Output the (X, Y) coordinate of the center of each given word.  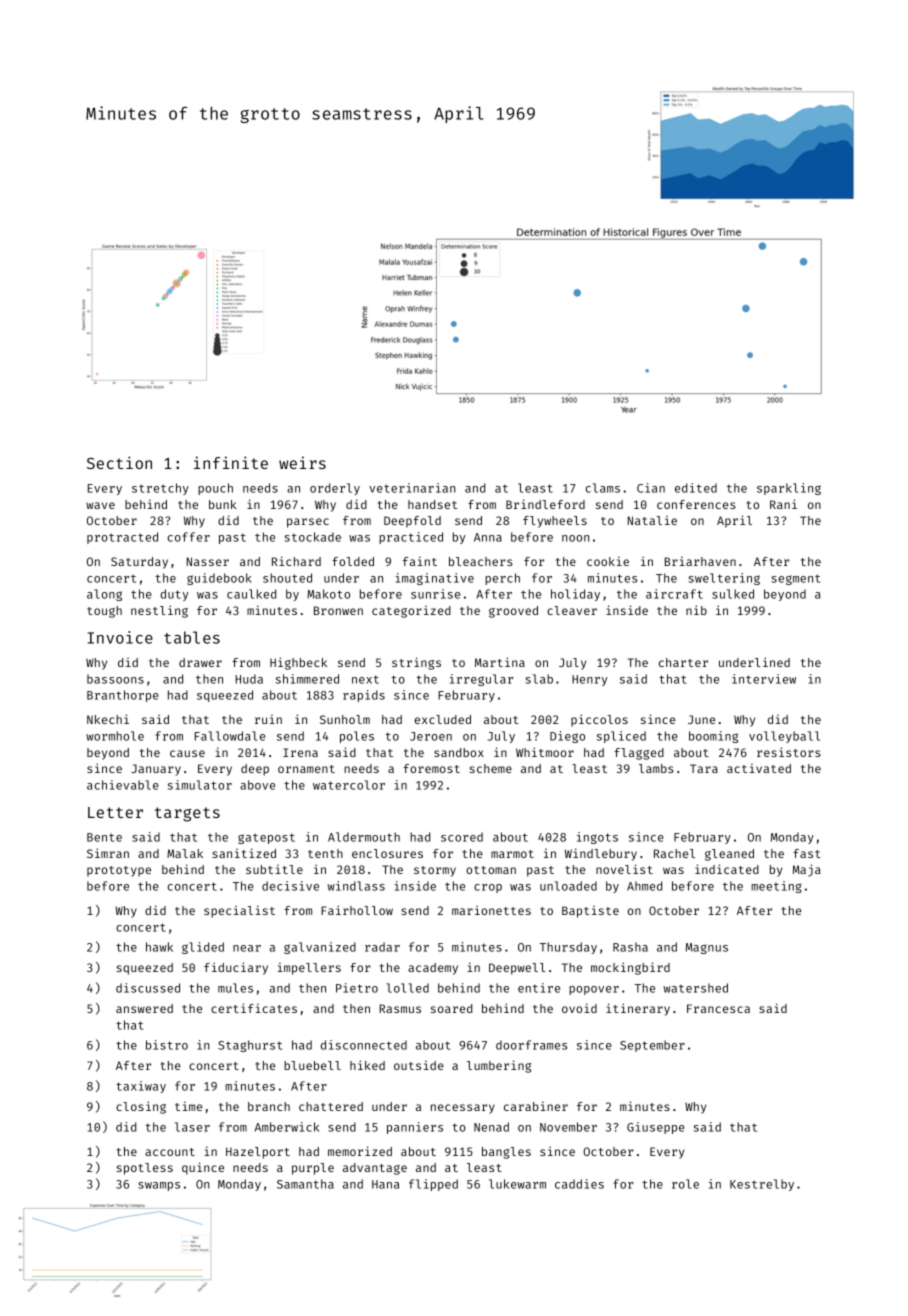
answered (144, 1008)
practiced (411, 538)
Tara (704, 768)
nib (696, 610)
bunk (223, 504)
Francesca (718, 1008)
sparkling (789, 489)
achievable (123, 785)
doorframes (531, 1045)
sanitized (244, 853)
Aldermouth (364, 837)
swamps (159, 1186)
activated (759, 768)
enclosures (387, 853)
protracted (122, 538)
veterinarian (412, 488)
